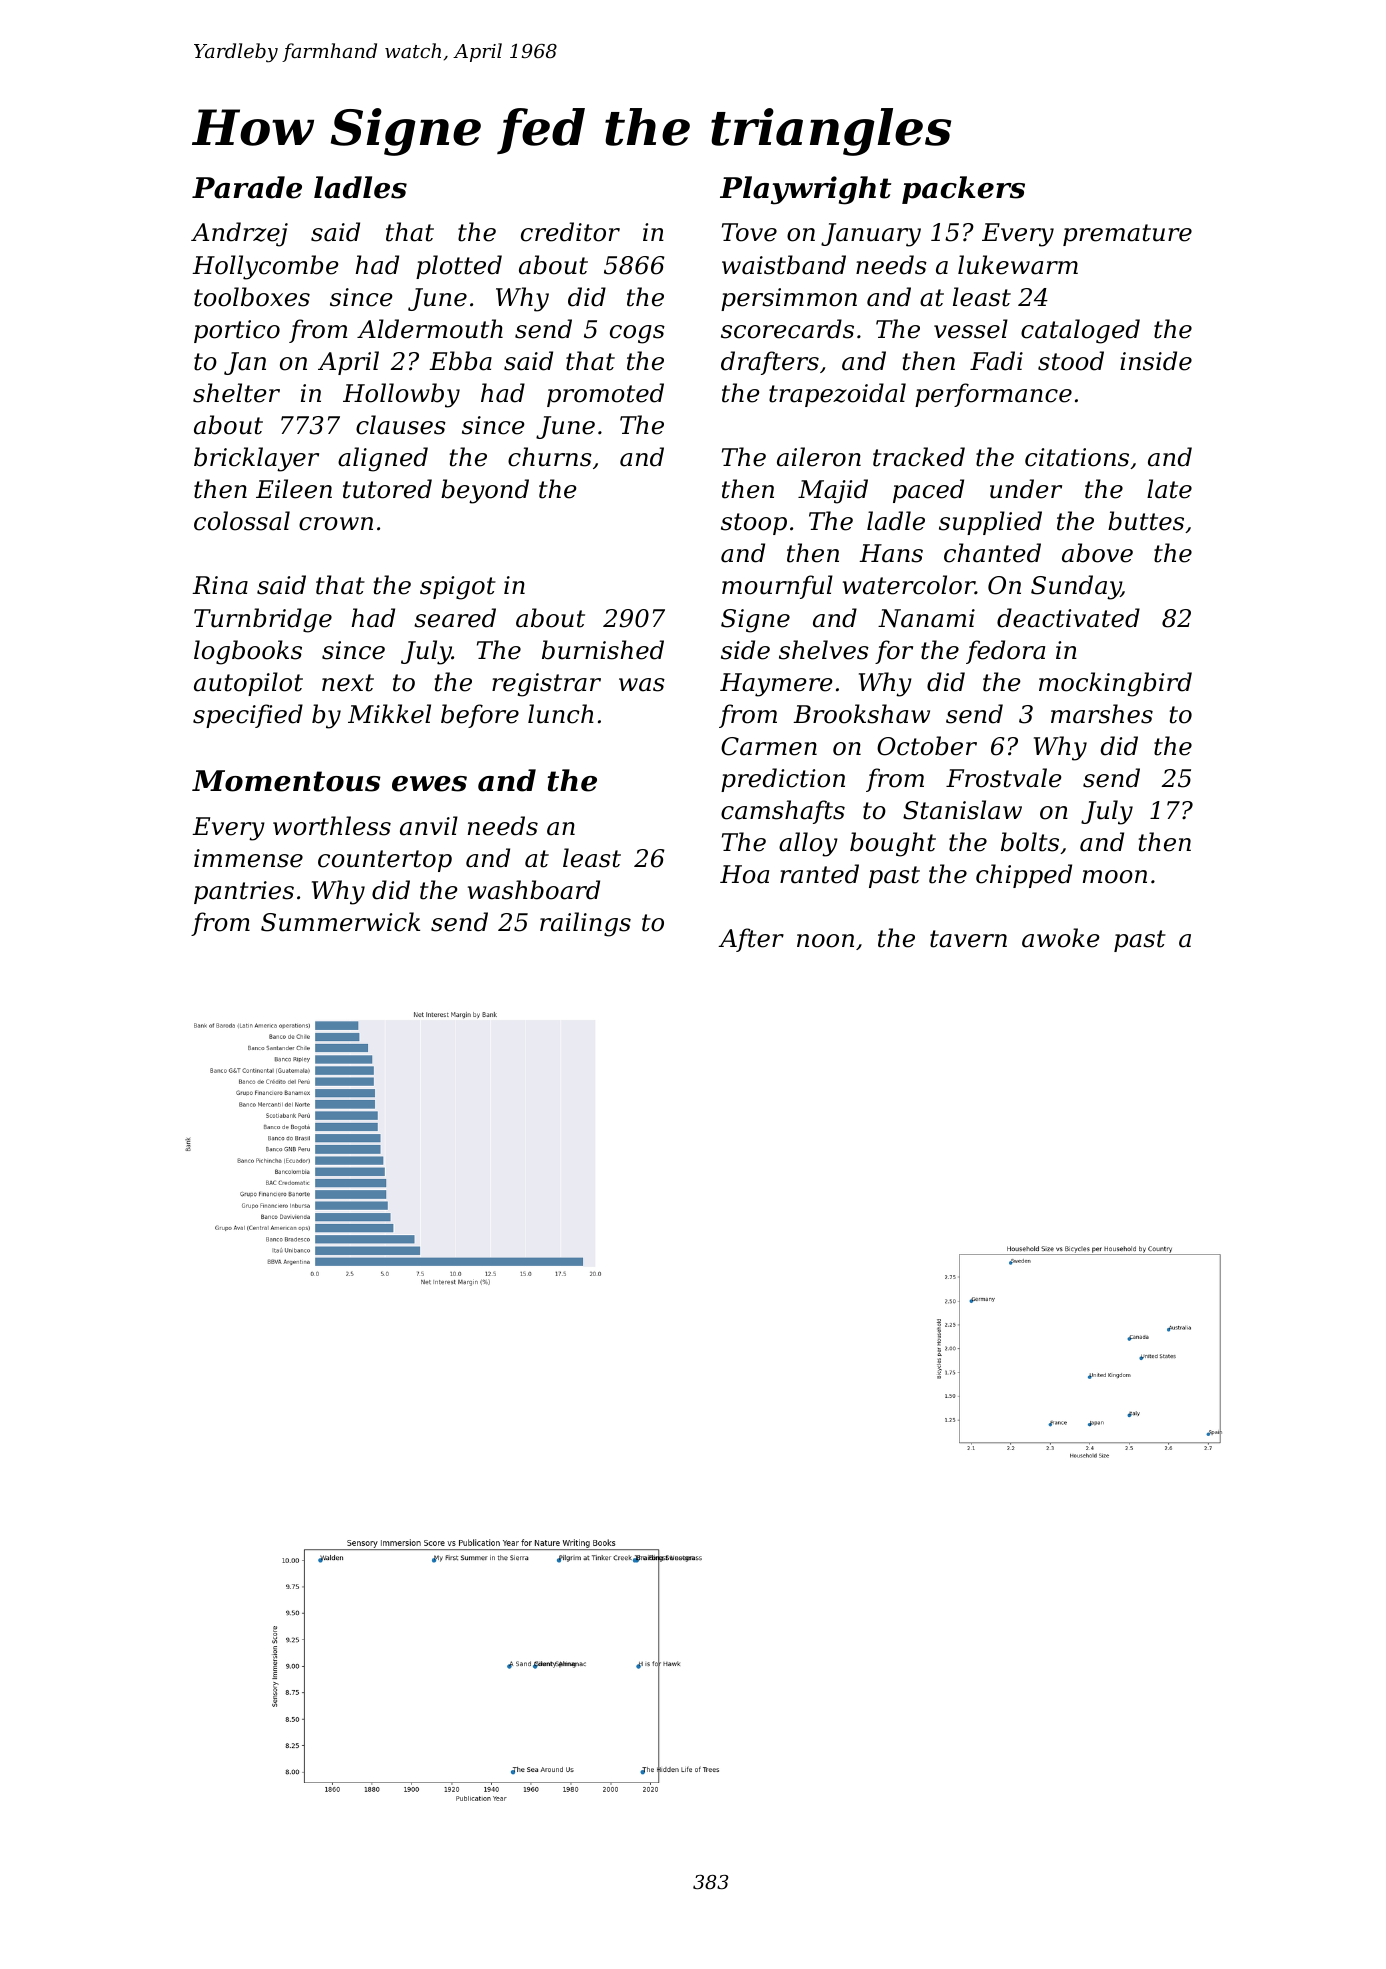  I want to click on lukewarm, so click(1018, 265).
